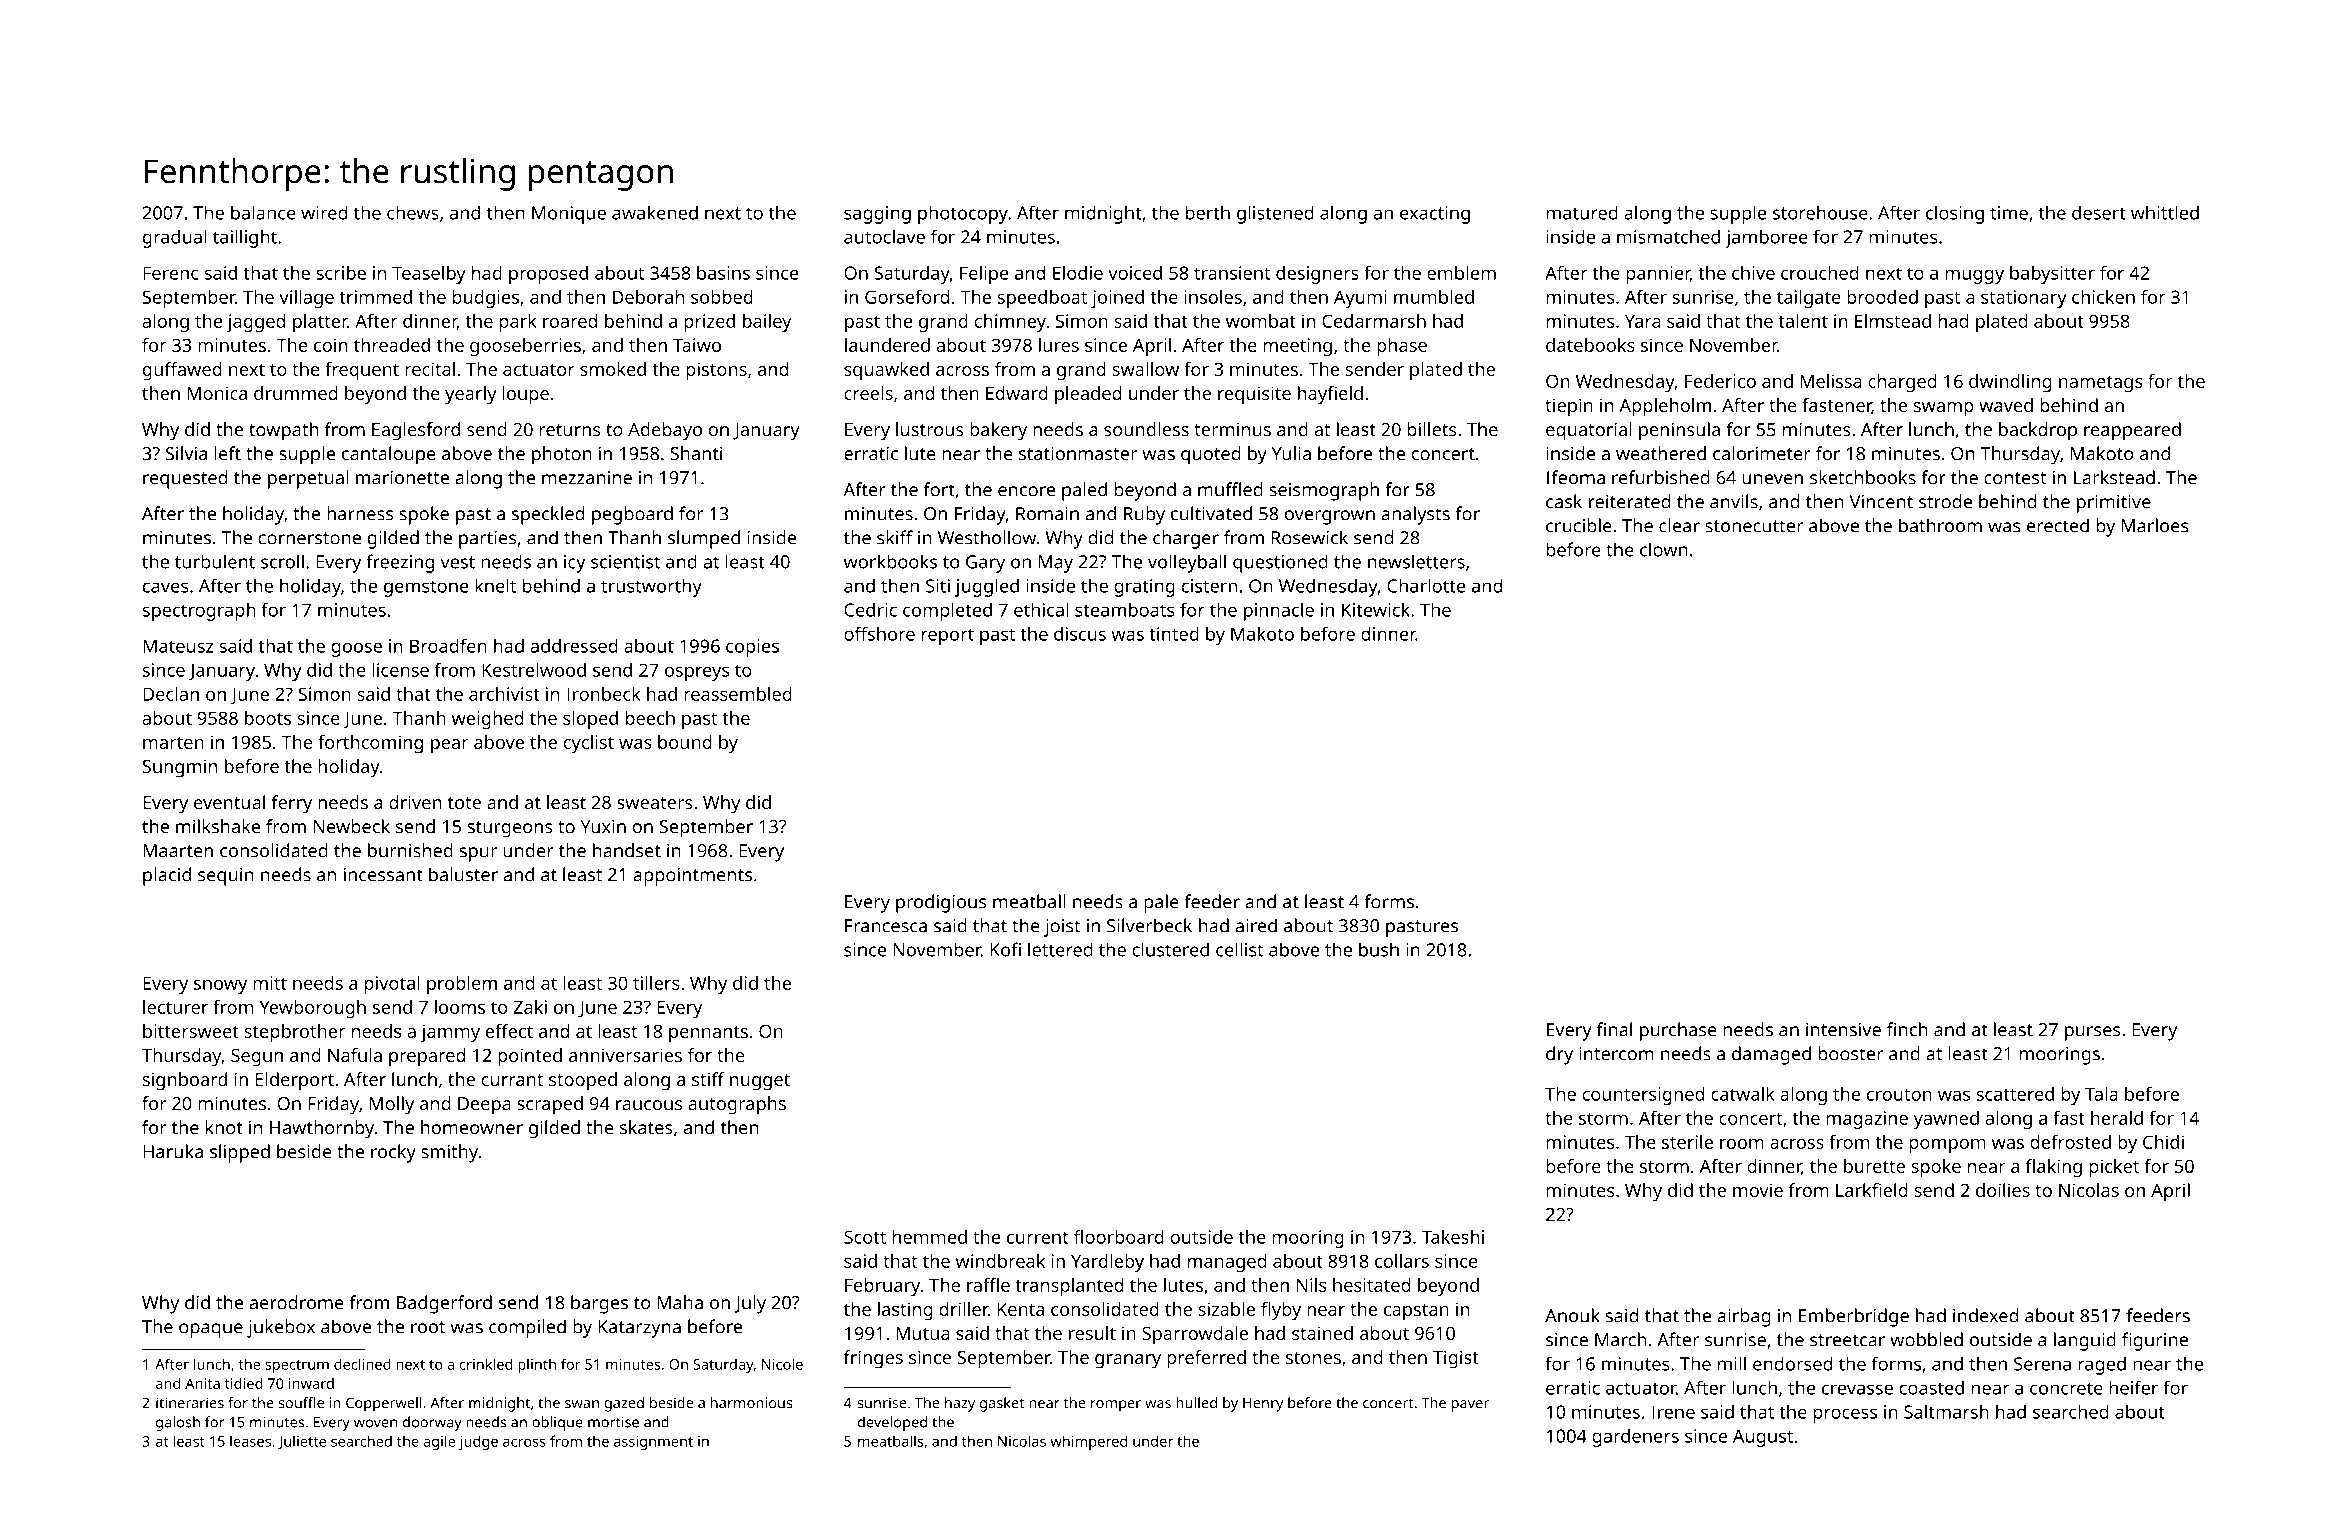 This page has width=2349, height=1520. I want to click on Charlotte, so click(1426, 585).
